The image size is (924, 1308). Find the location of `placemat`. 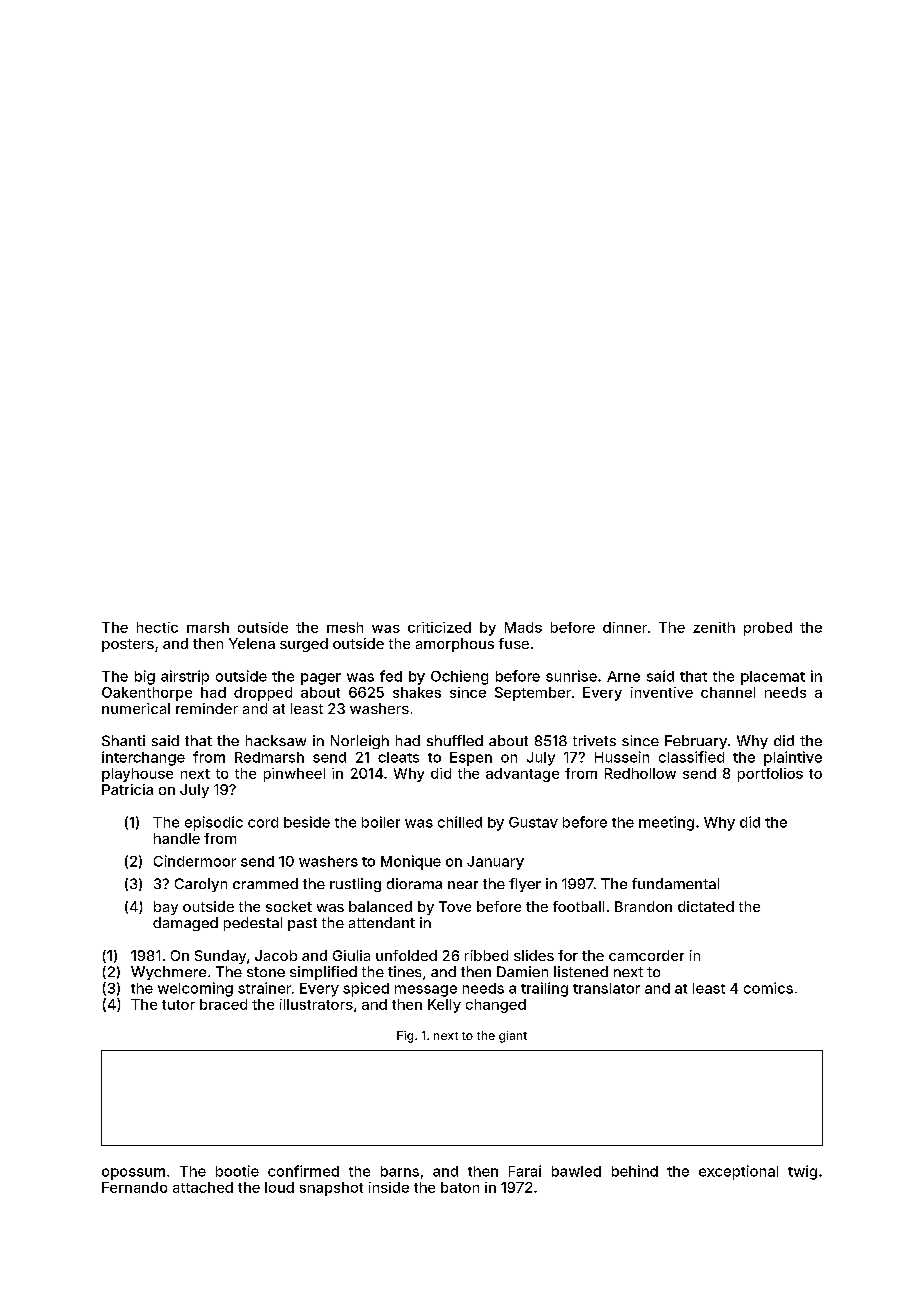

placemat is located at coordinates (773, 678).
